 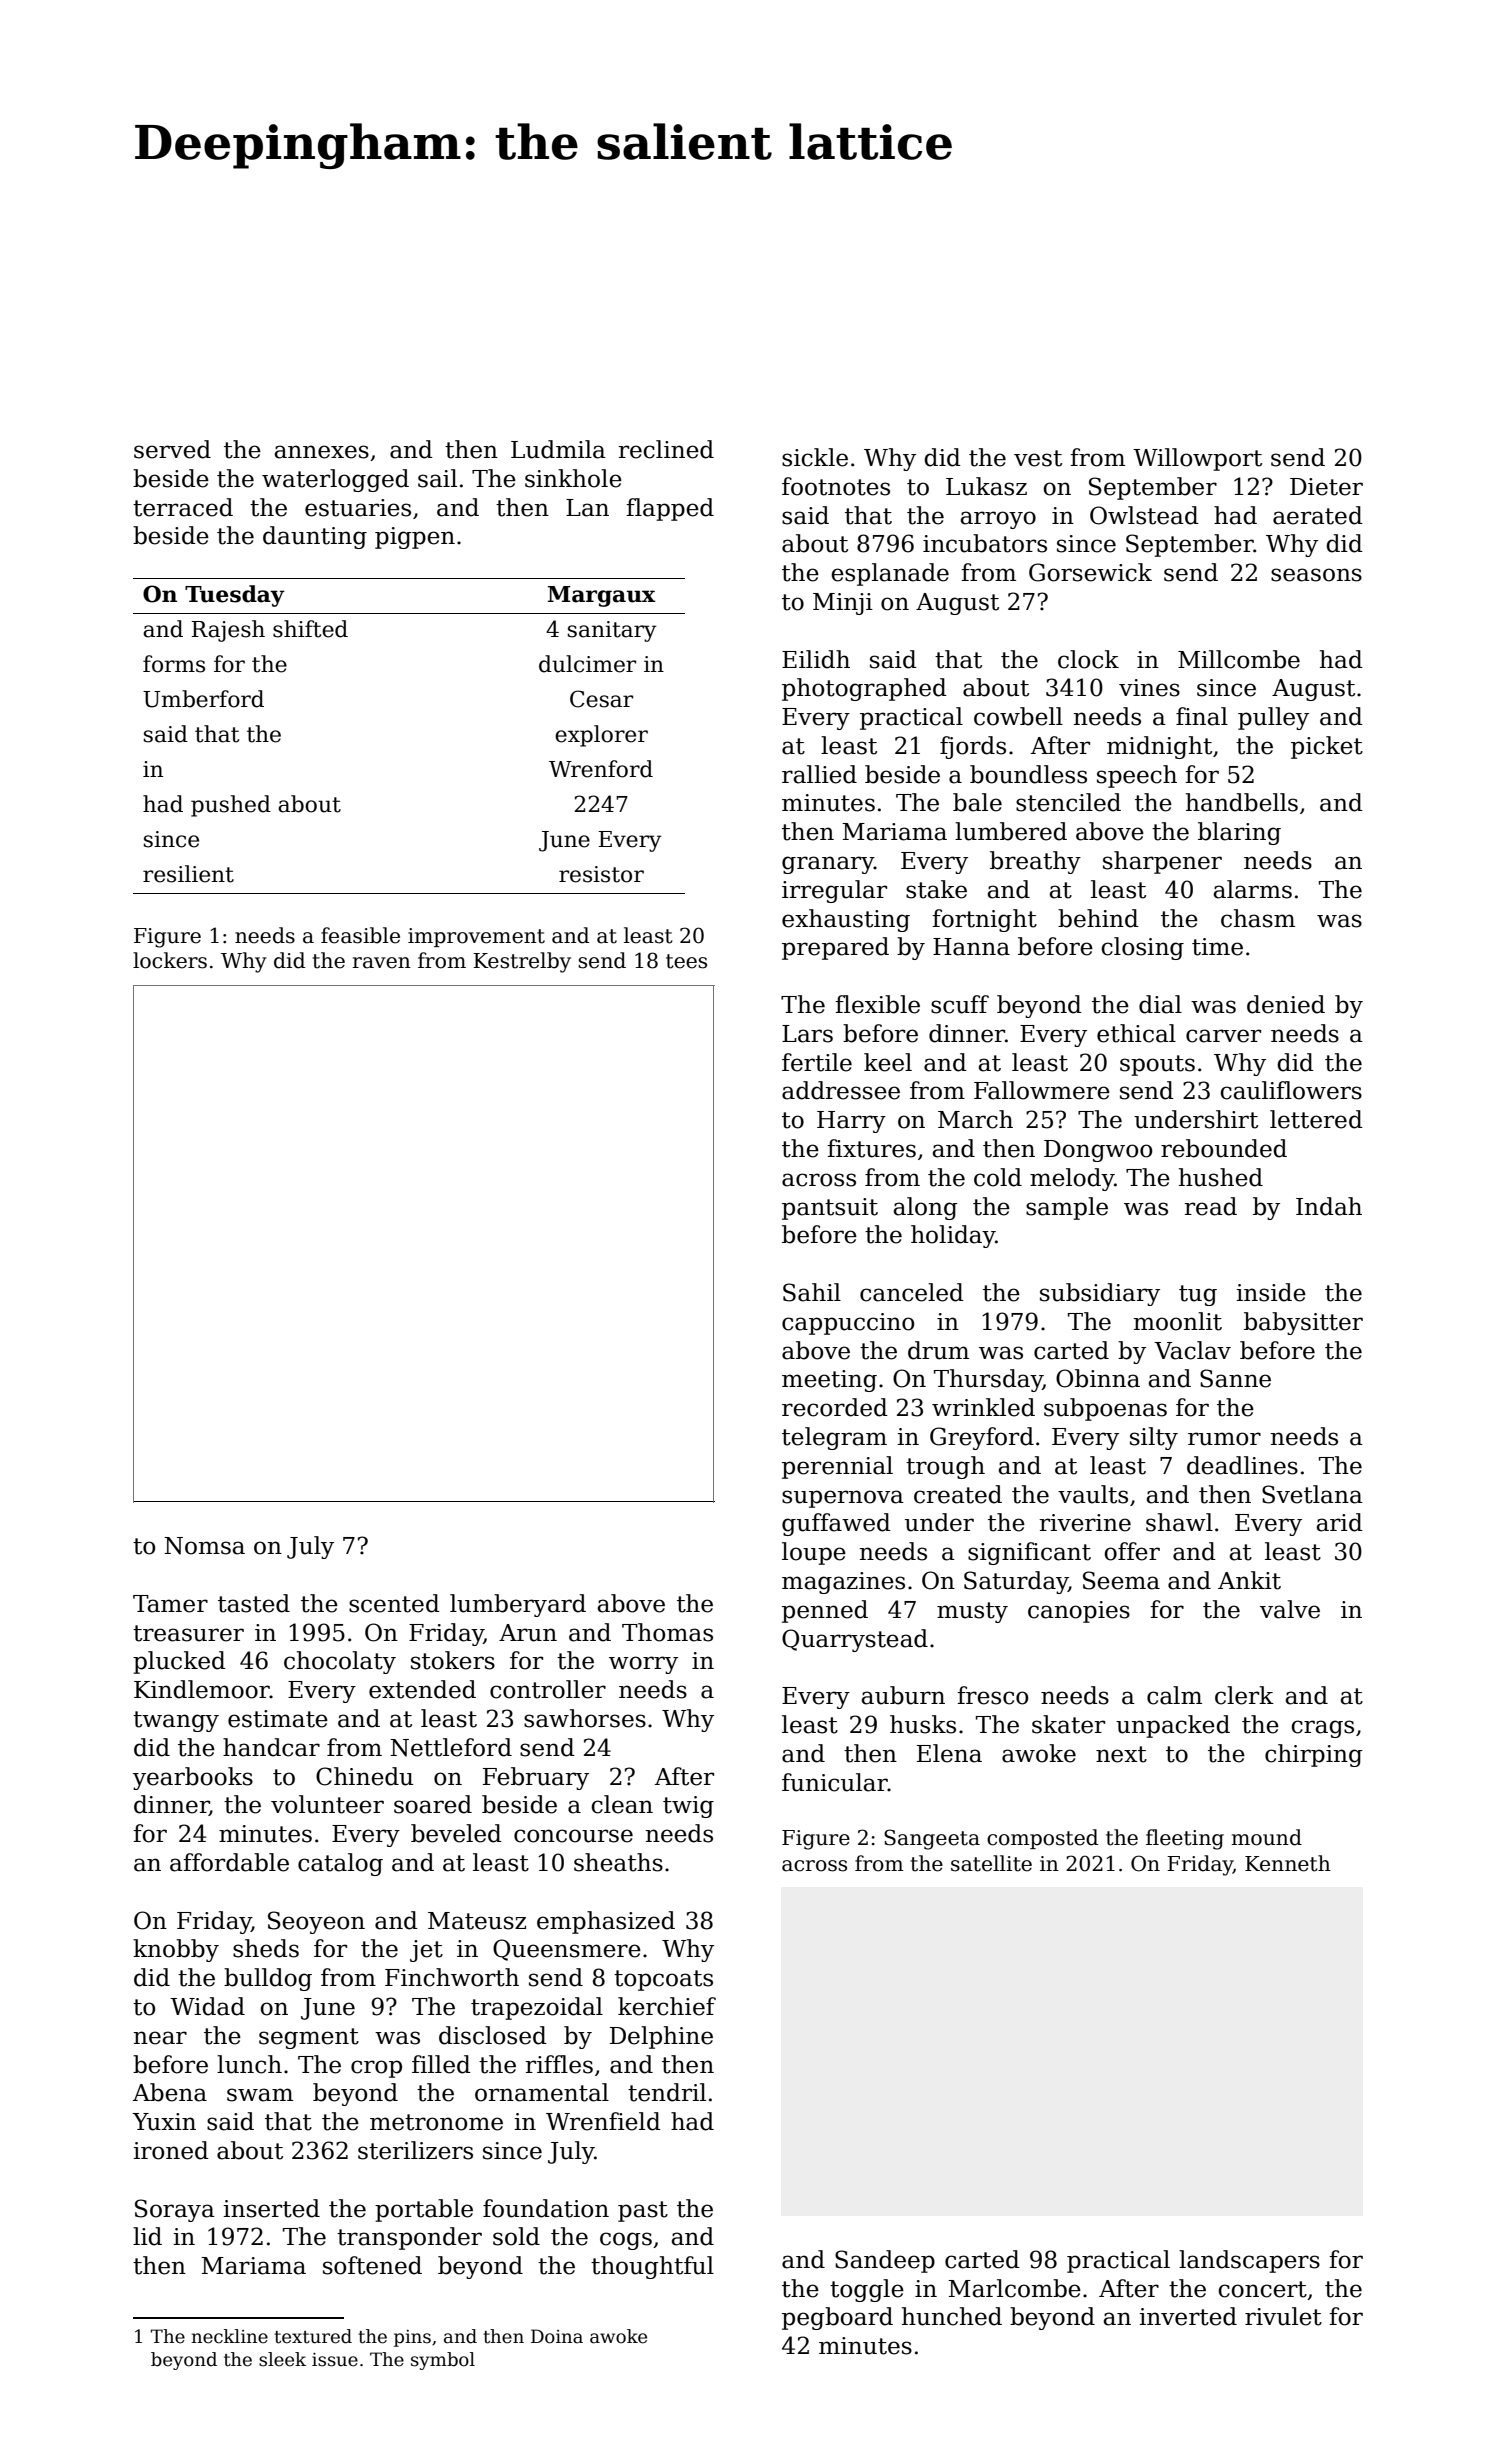 I want to click on subpoenas, so click(x=1105, y=1409).
